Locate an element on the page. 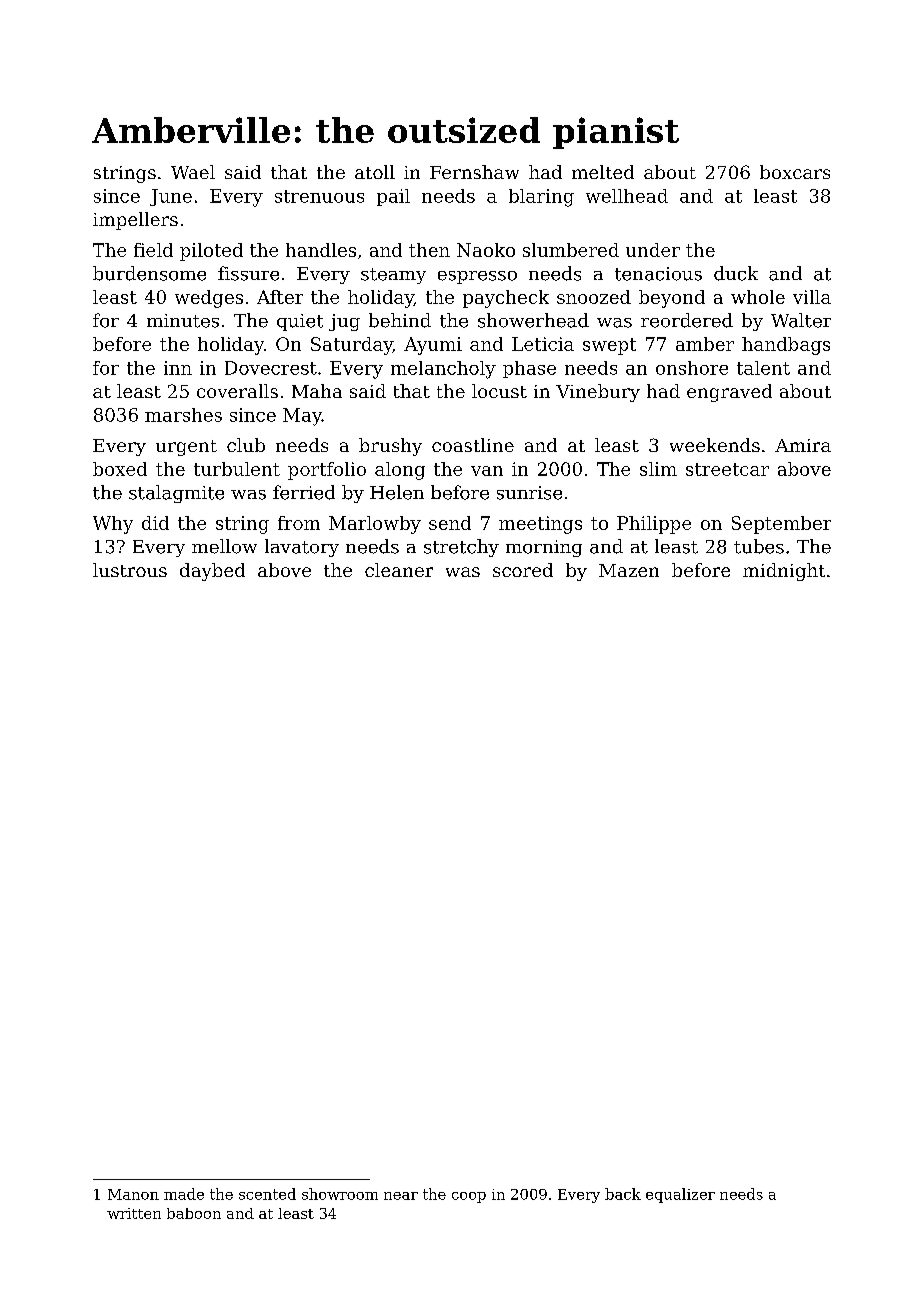 The height and width of the document is (1308, 924). under is located at coordinates (653, 250).
